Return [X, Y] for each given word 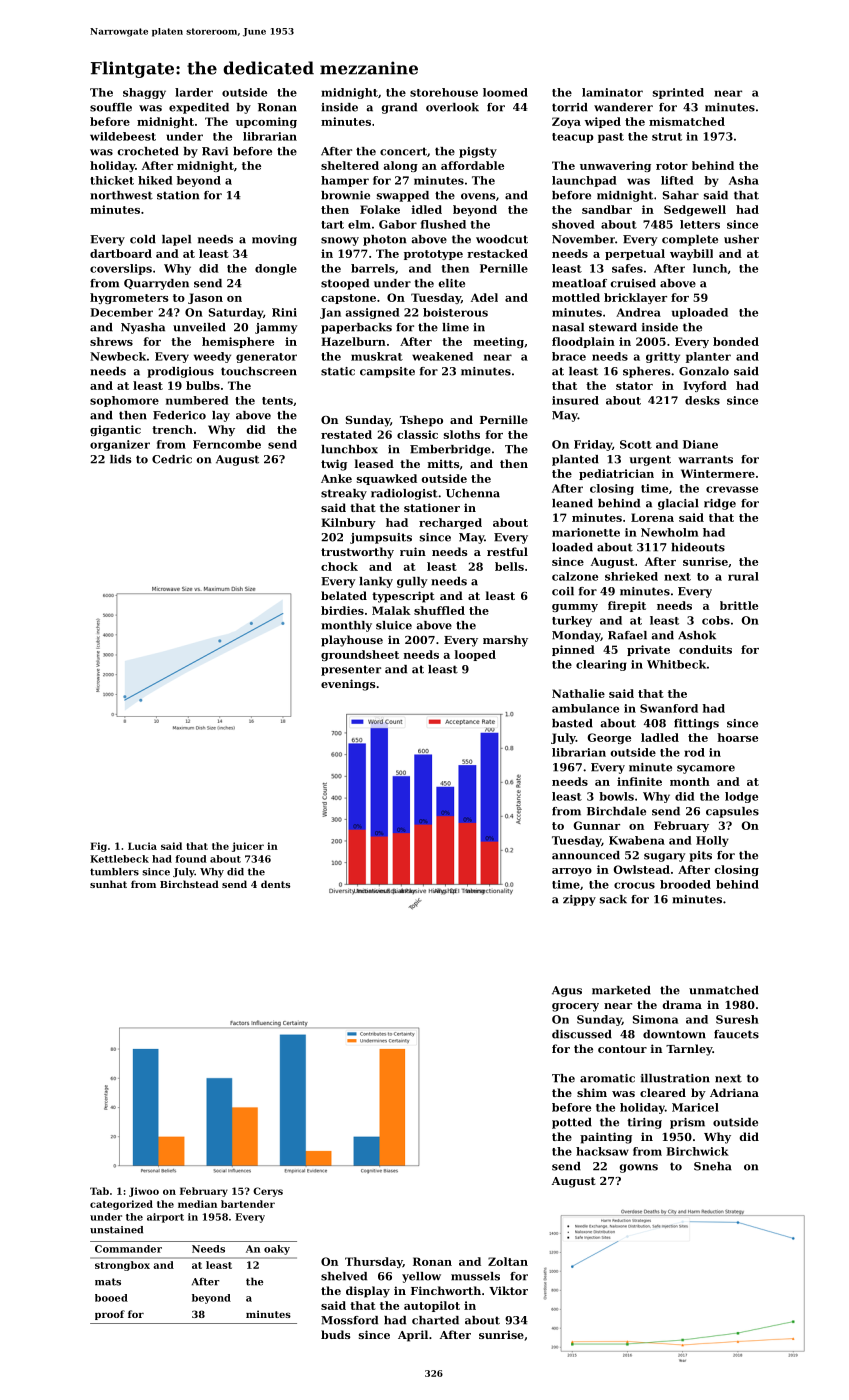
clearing [601, 665]
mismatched [687, 121]
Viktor [508, 1290]
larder [194, 92]
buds [335, 1334]
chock [339, 566]
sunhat [108, 884]
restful [507, 551]
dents [275, 884]
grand [399, 108]
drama [682, 1004]
